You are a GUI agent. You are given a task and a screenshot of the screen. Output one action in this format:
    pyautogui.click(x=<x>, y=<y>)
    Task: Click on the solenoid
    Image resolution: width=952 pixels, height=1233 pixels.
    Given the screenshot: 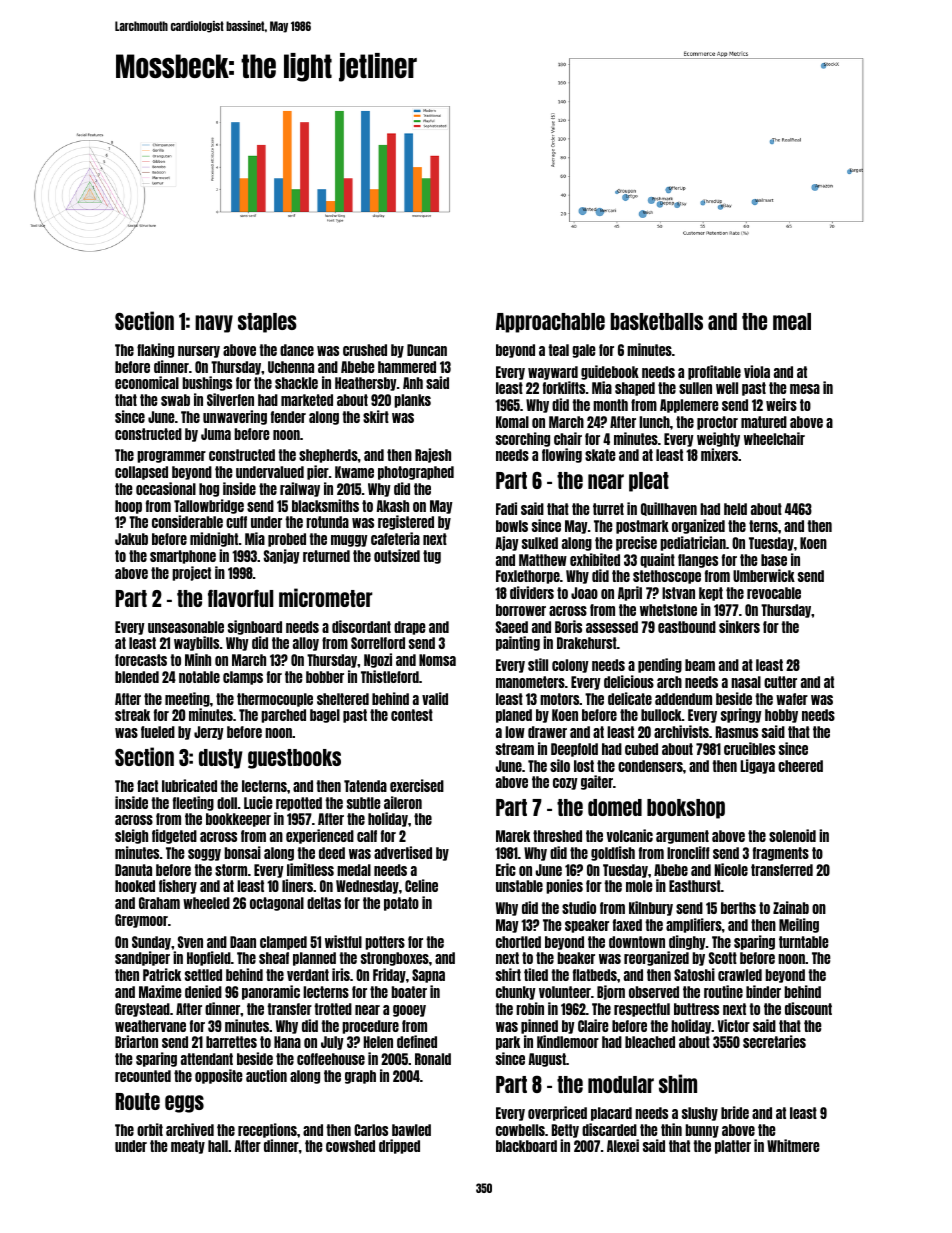 What is the action you would take?
    pyautogui.click(x=792, y=835)
